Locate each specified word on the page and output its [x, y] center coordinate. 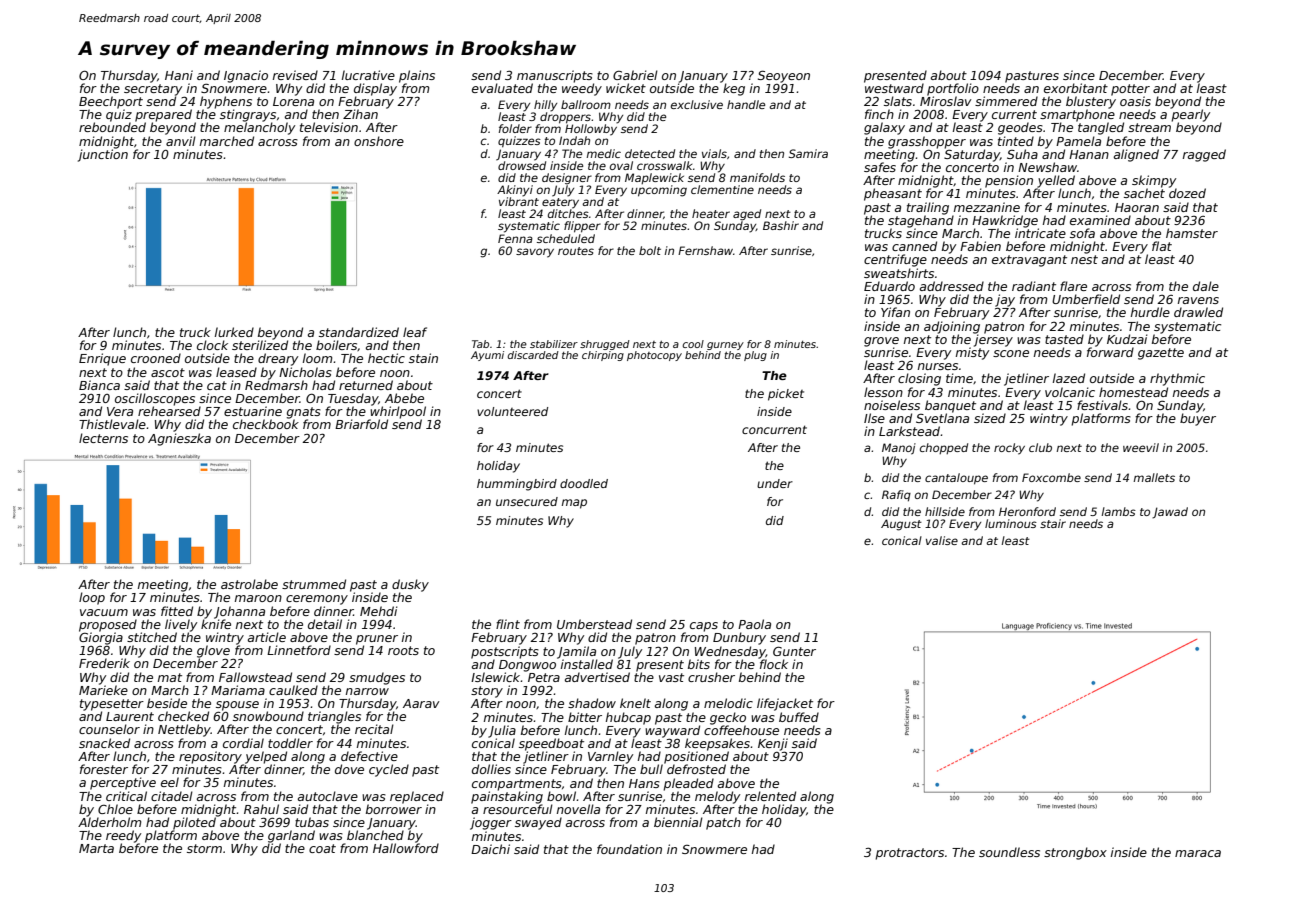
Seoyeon [784, 76]
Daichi [490, 849]
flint [508, 624]
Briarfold [361, 424]
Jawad [1170, 513]
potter [1130, 90]
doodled [584, 483]
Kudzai [1127, 339]
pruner [377, 640]
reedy [123, 836]
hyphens [226, 102]
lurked [234, 332]
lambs [1118, 511]
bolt [650, 250]
